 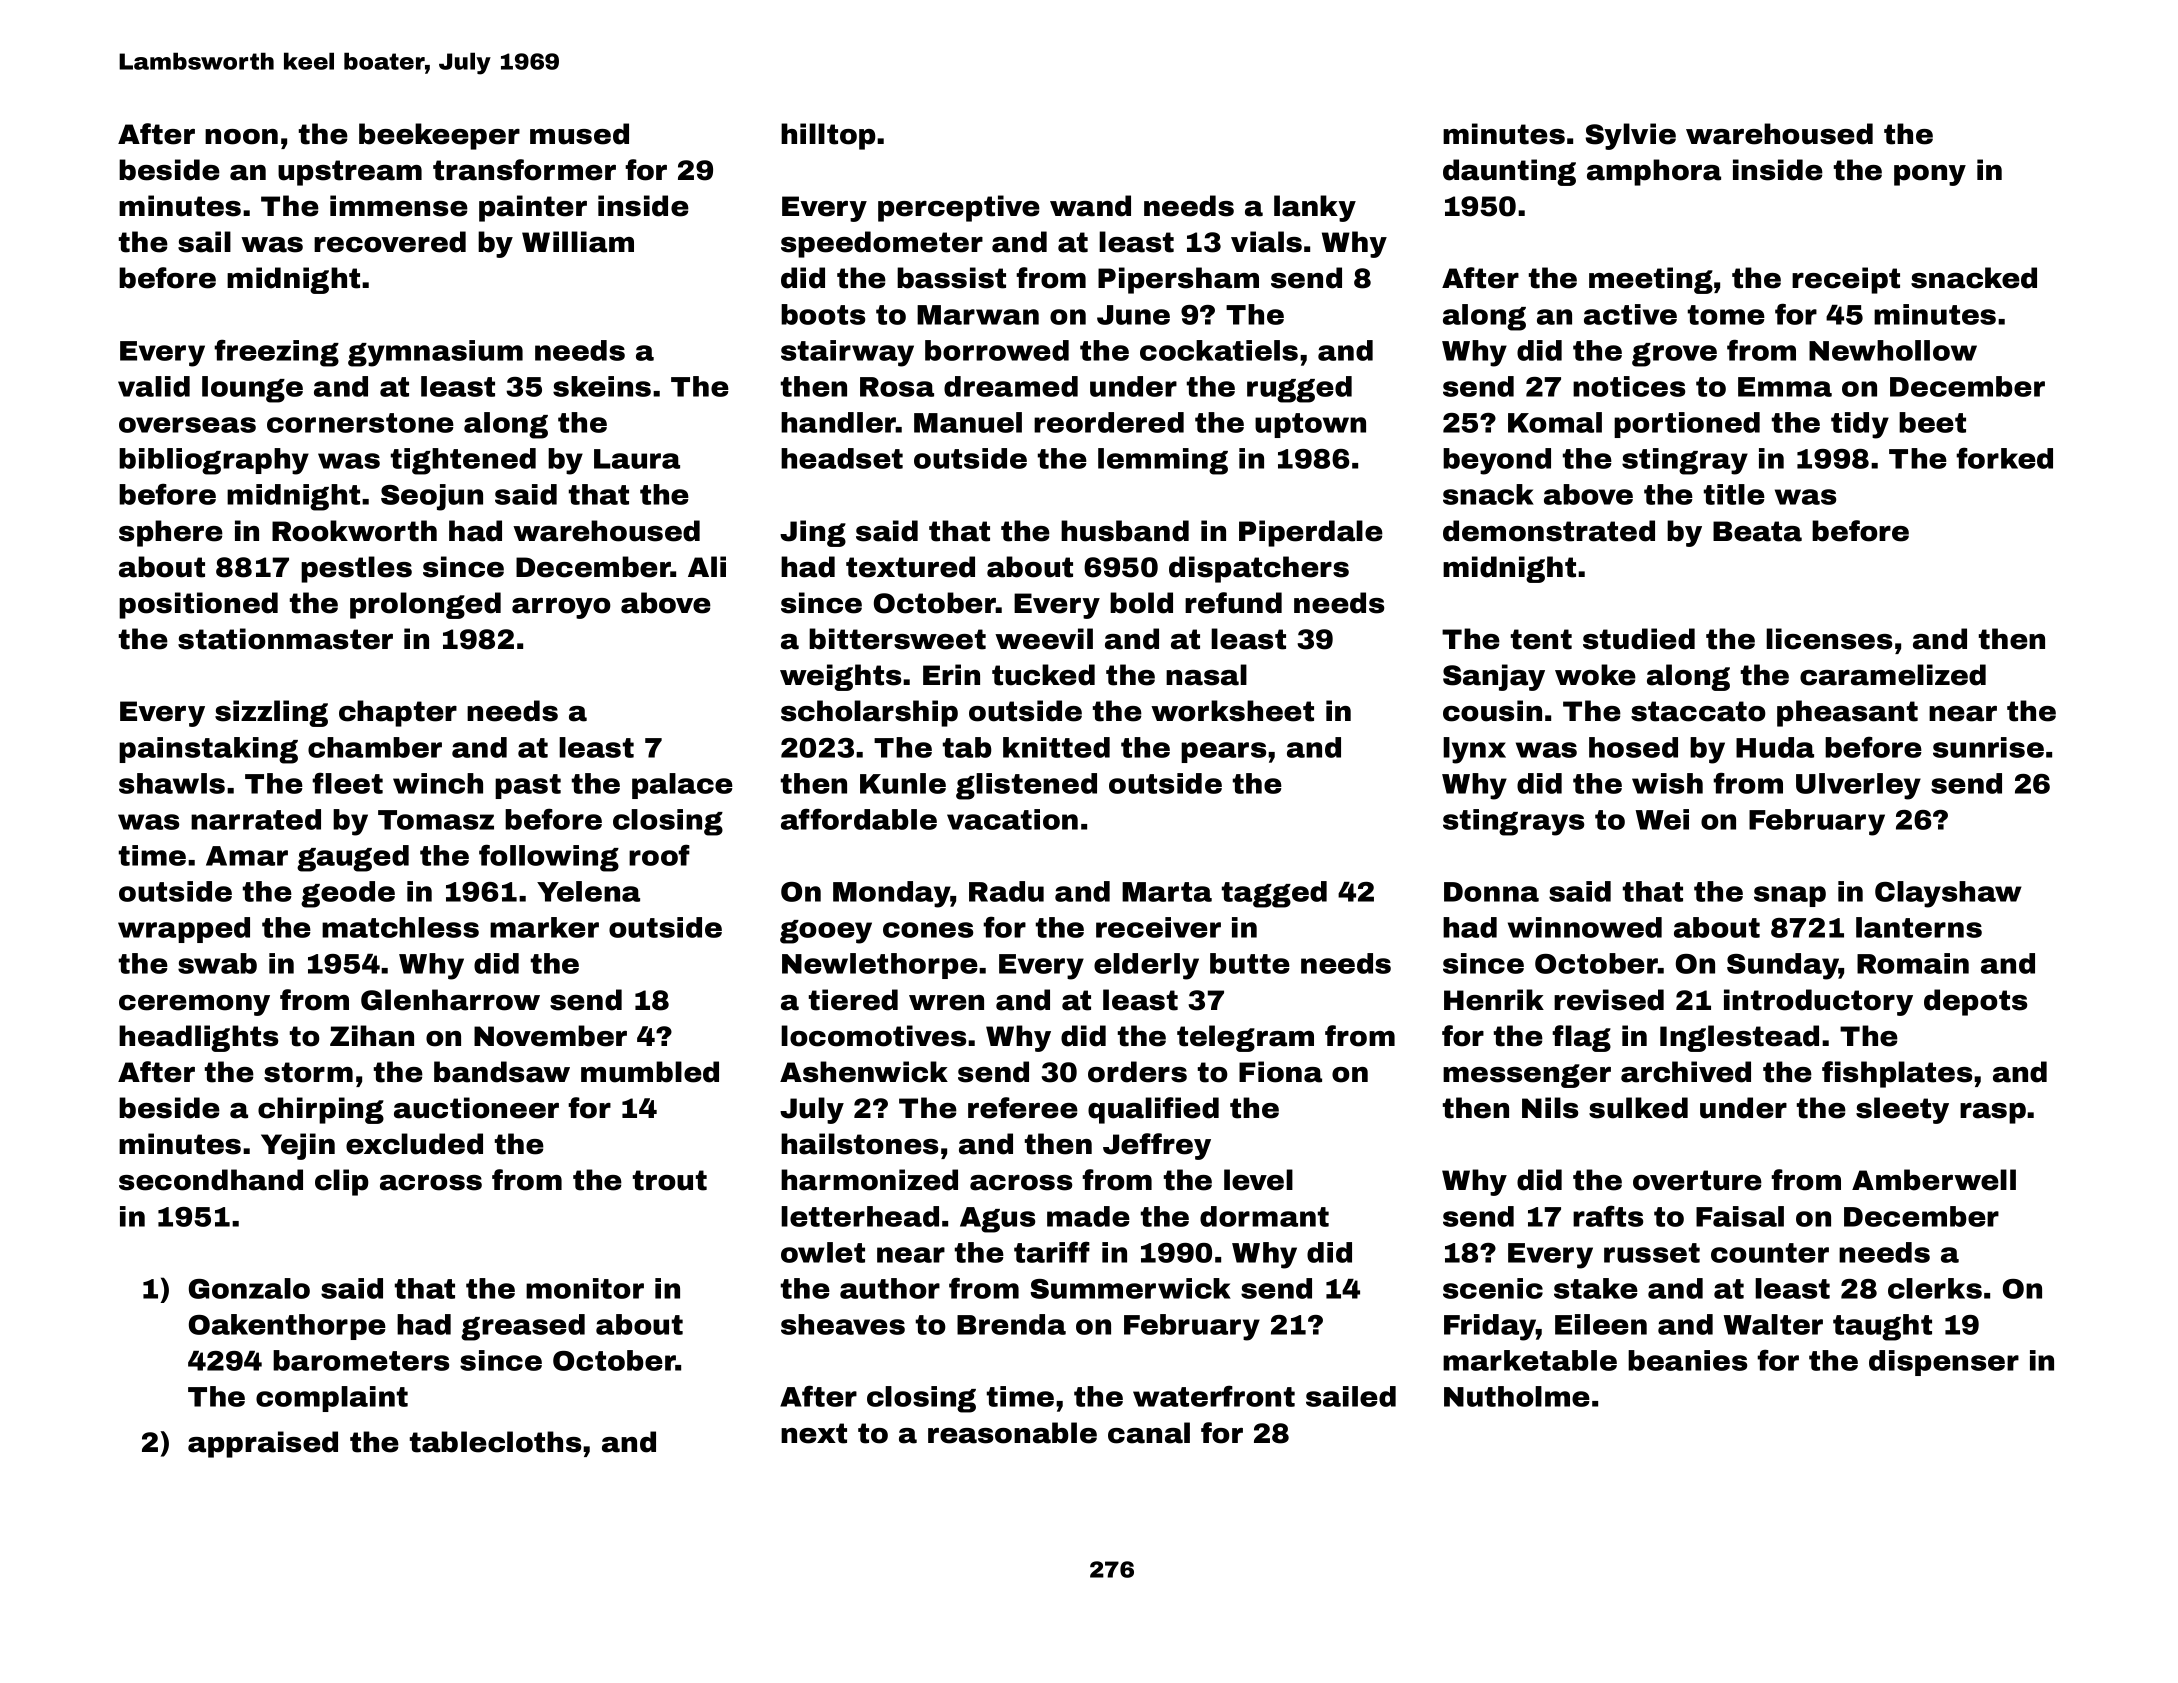 What do you see at coordinates (1975, 1002) in the image?
I see `depots` at bounding box center [1975, 1002].
